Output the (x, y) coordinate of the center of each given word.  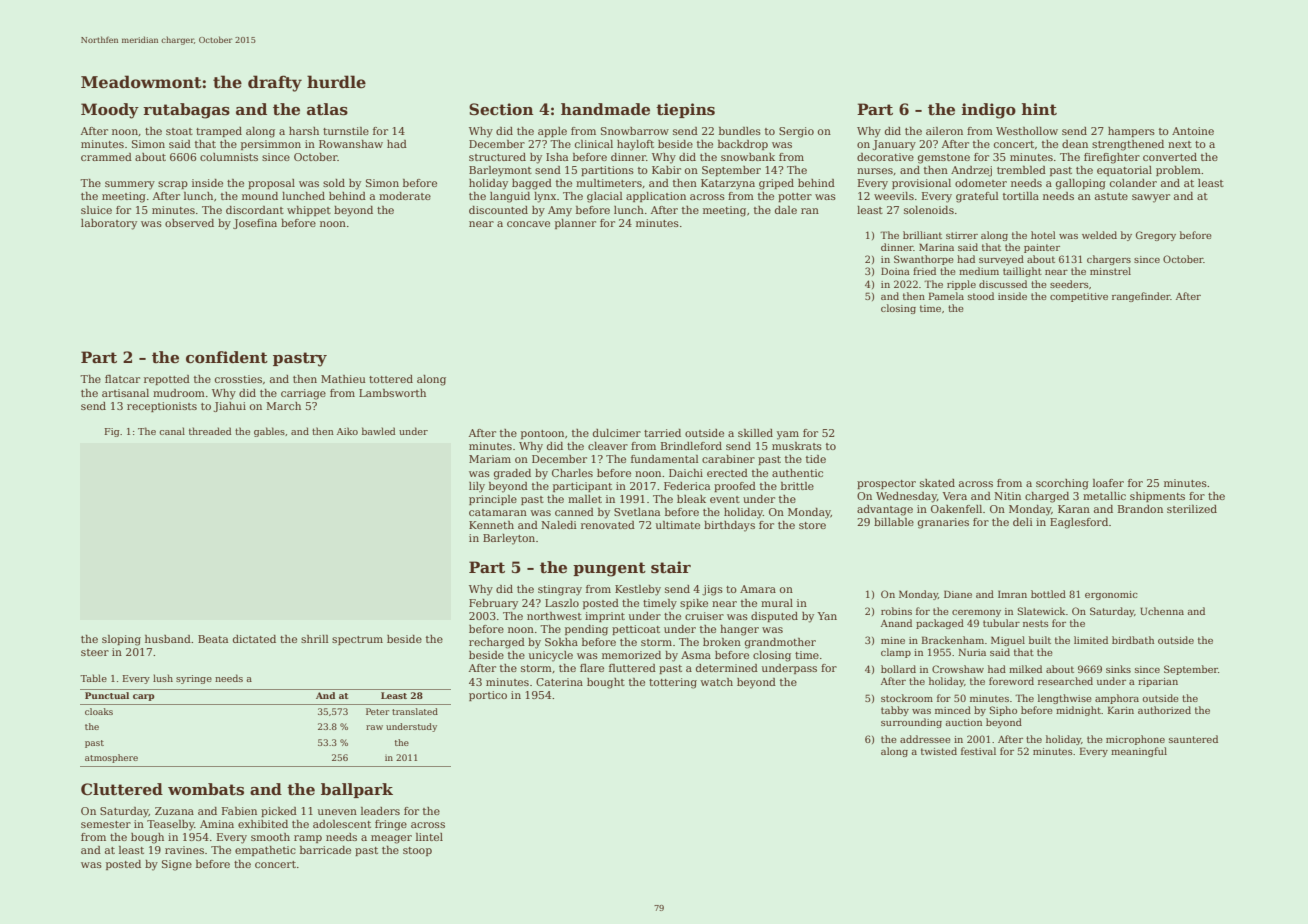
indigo (989, 111)
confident (227, 357)
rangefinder (1141, 297)
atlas (327, 109)
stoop (417, 851)
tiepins (685, 110)
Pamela (946, 296)
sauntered (1193, 739)
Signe (177, 865)
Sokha (561, 642)
